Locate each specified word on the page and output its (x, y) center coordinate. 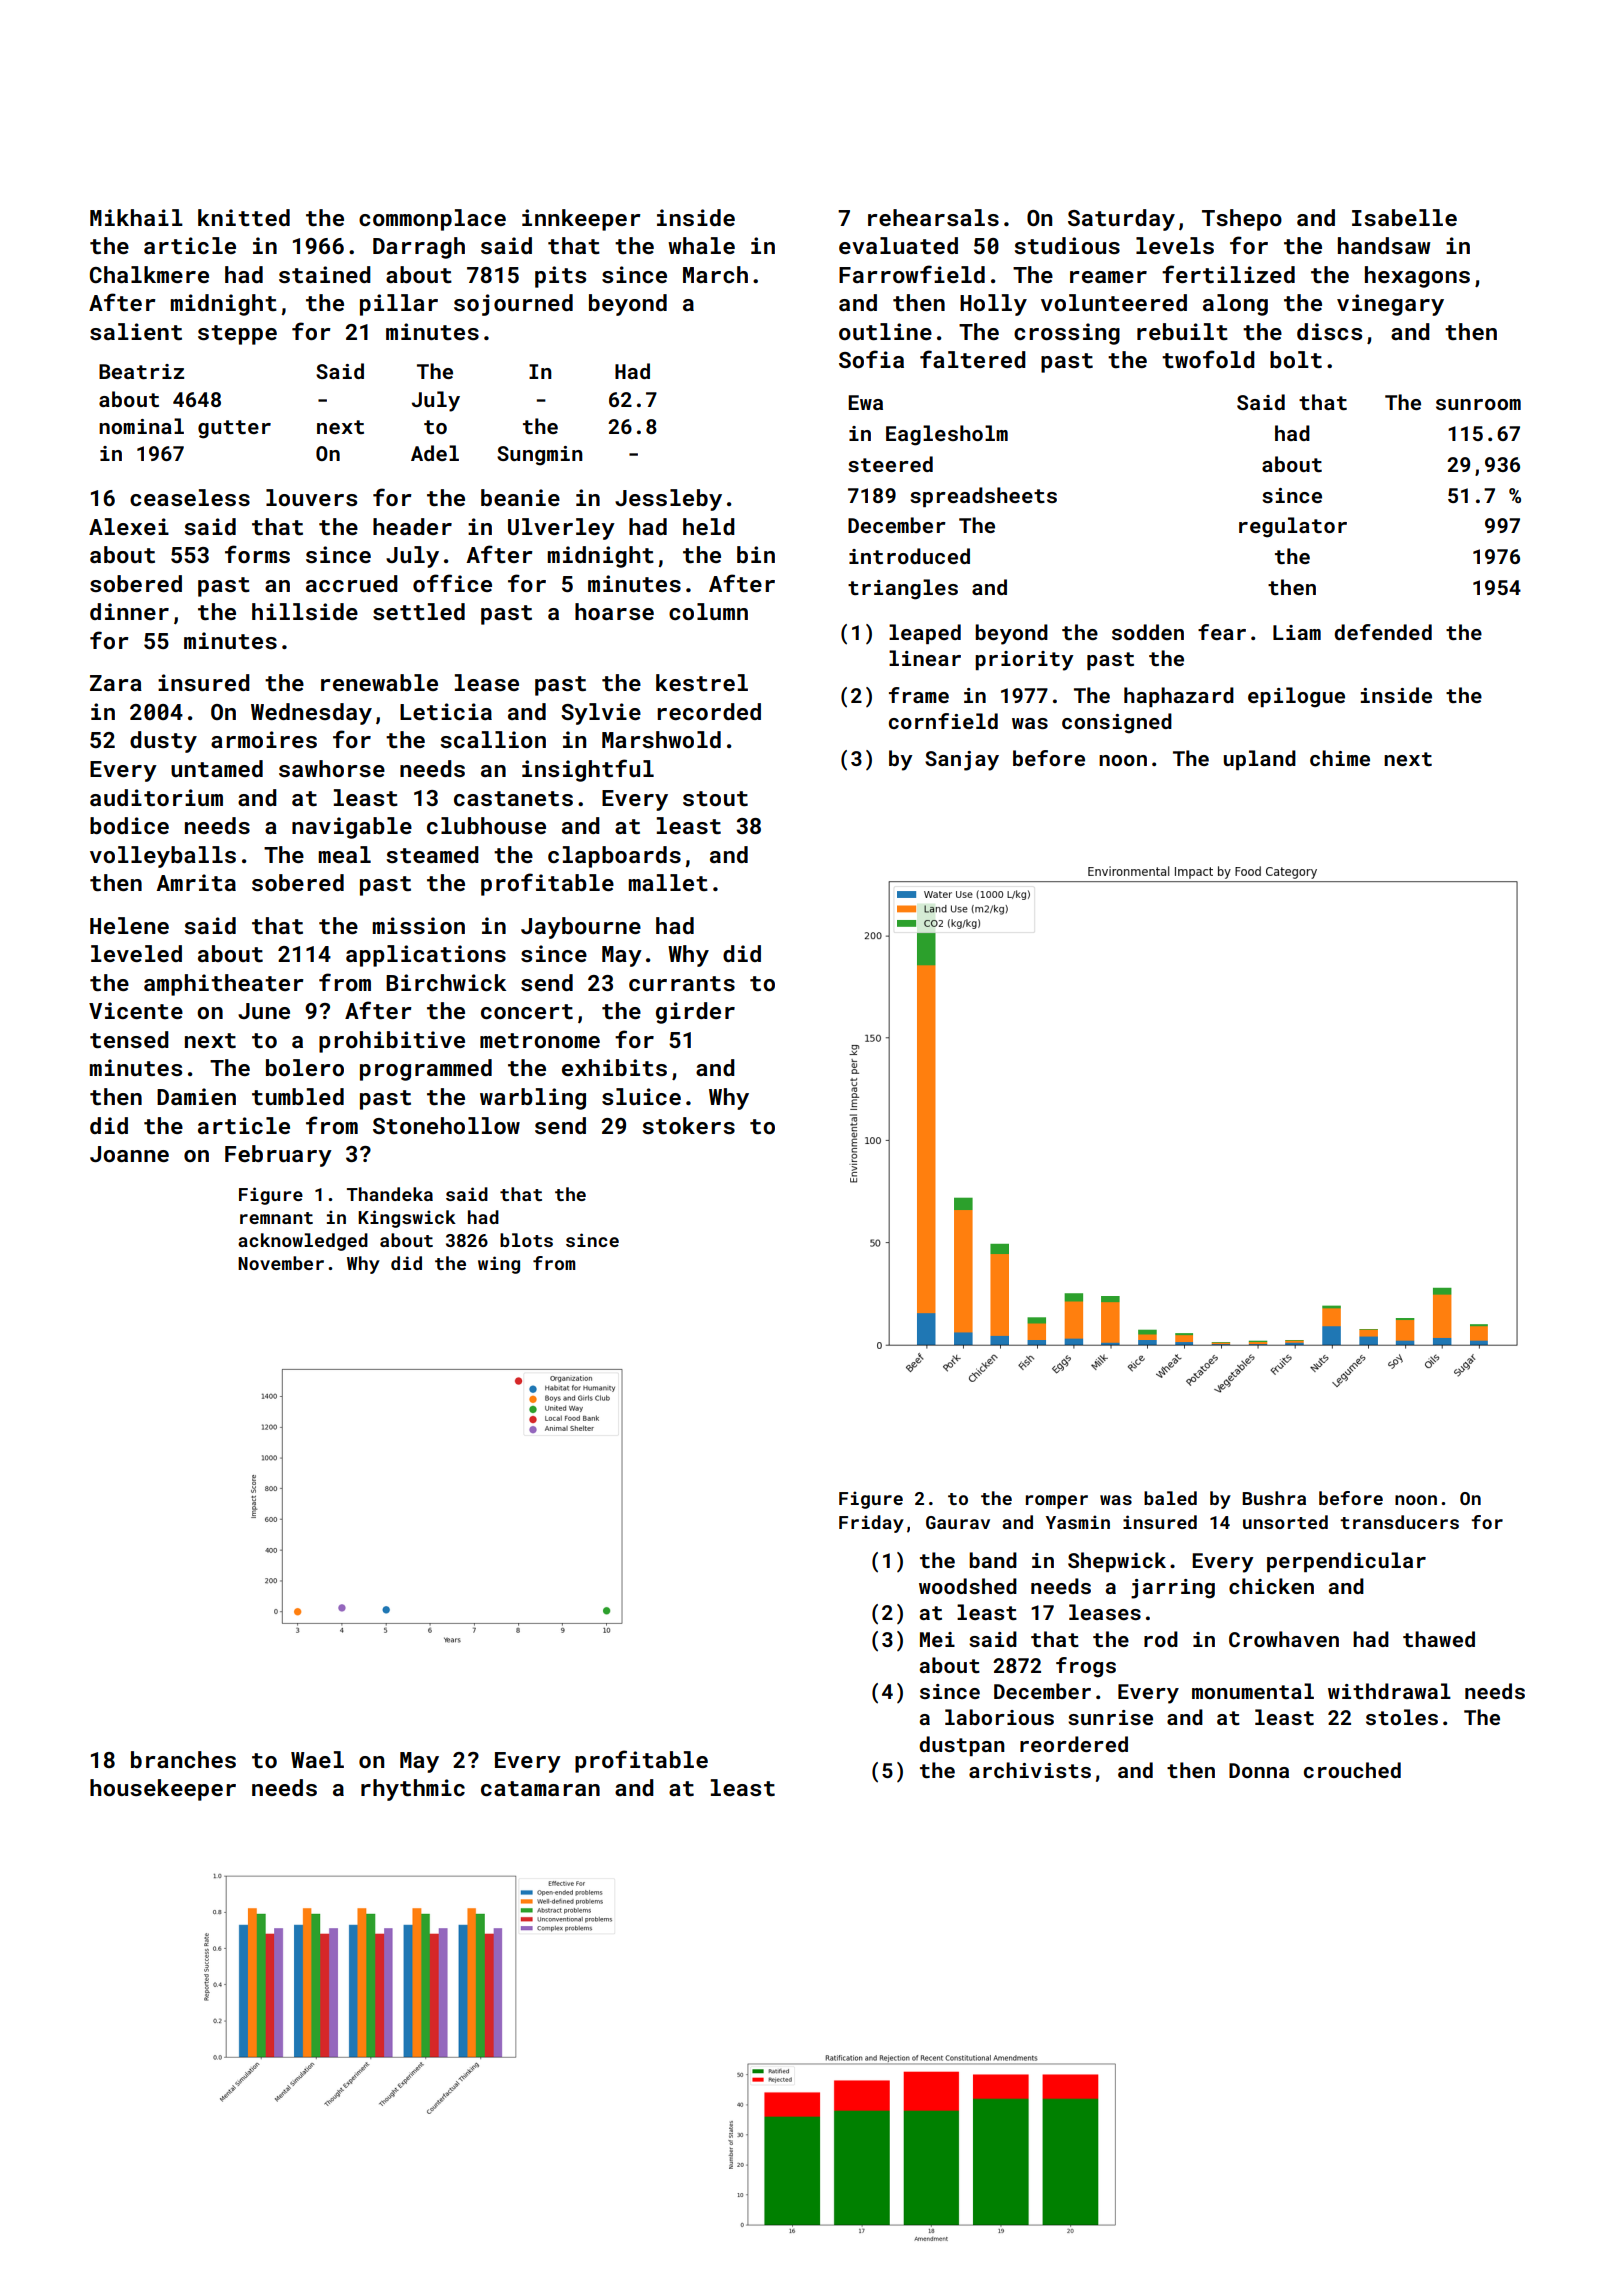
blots (526, 1240)
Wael (317, 1759)
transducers (1399, 1522)
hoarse (614, 611)
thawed (1439, 1639)
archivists (1030, 1770)
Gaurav (958, 1522)
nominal (141, 426)
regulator (1293, 527)
